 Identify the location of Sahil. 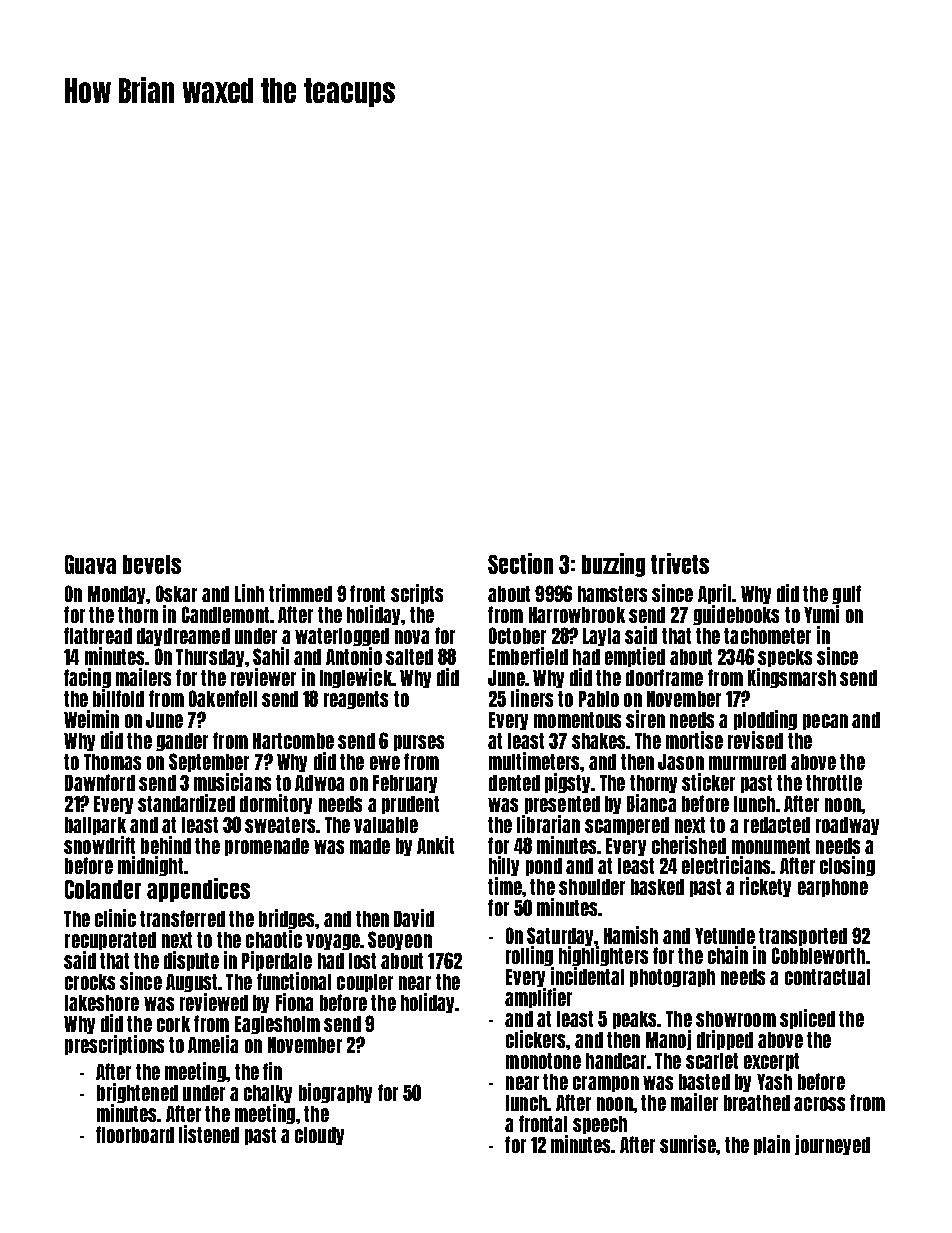
(271, 656).
